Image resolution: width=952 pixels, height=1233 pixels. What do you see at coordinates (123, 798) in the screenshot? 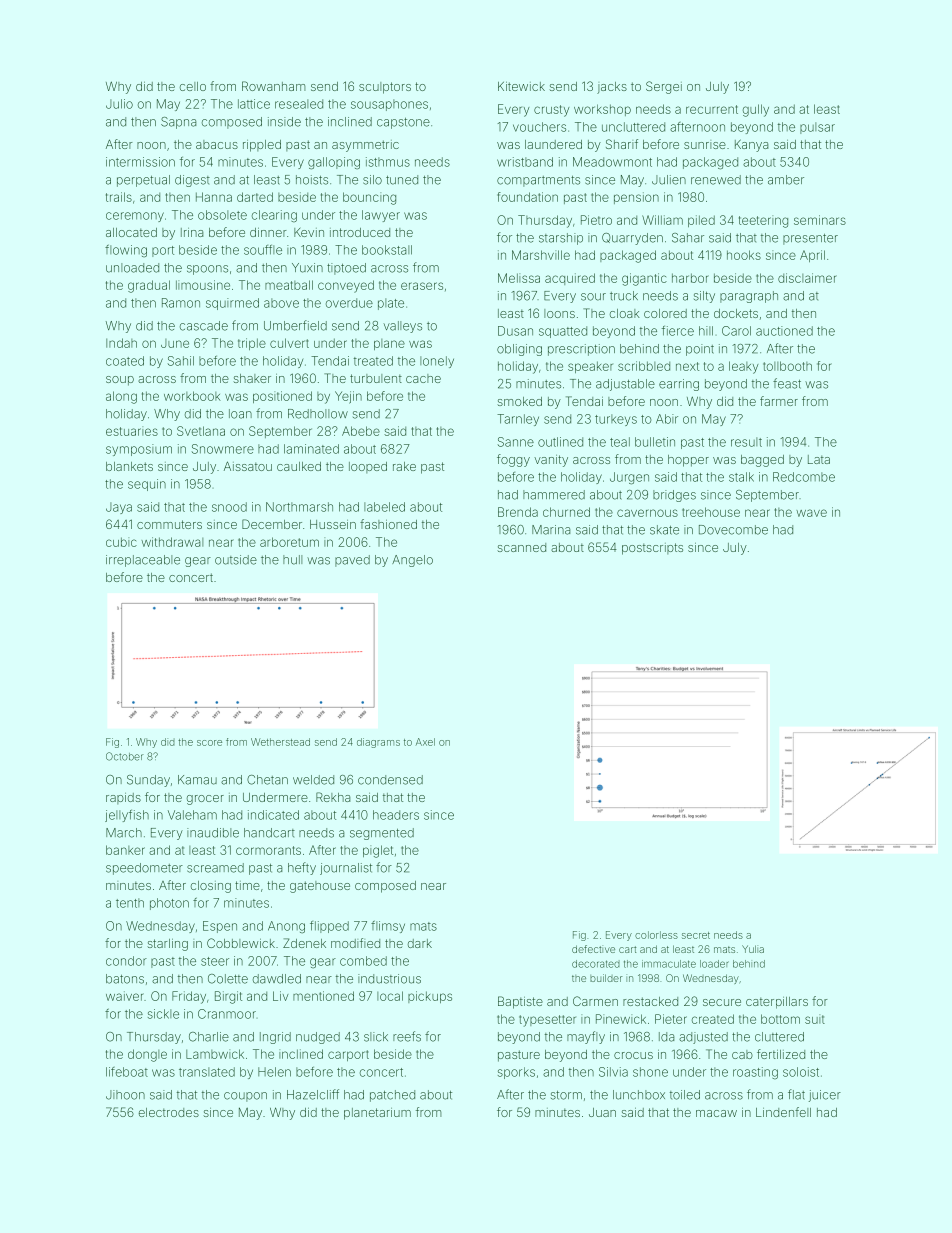
I see `rapids` at bounding box center [123, 798].
